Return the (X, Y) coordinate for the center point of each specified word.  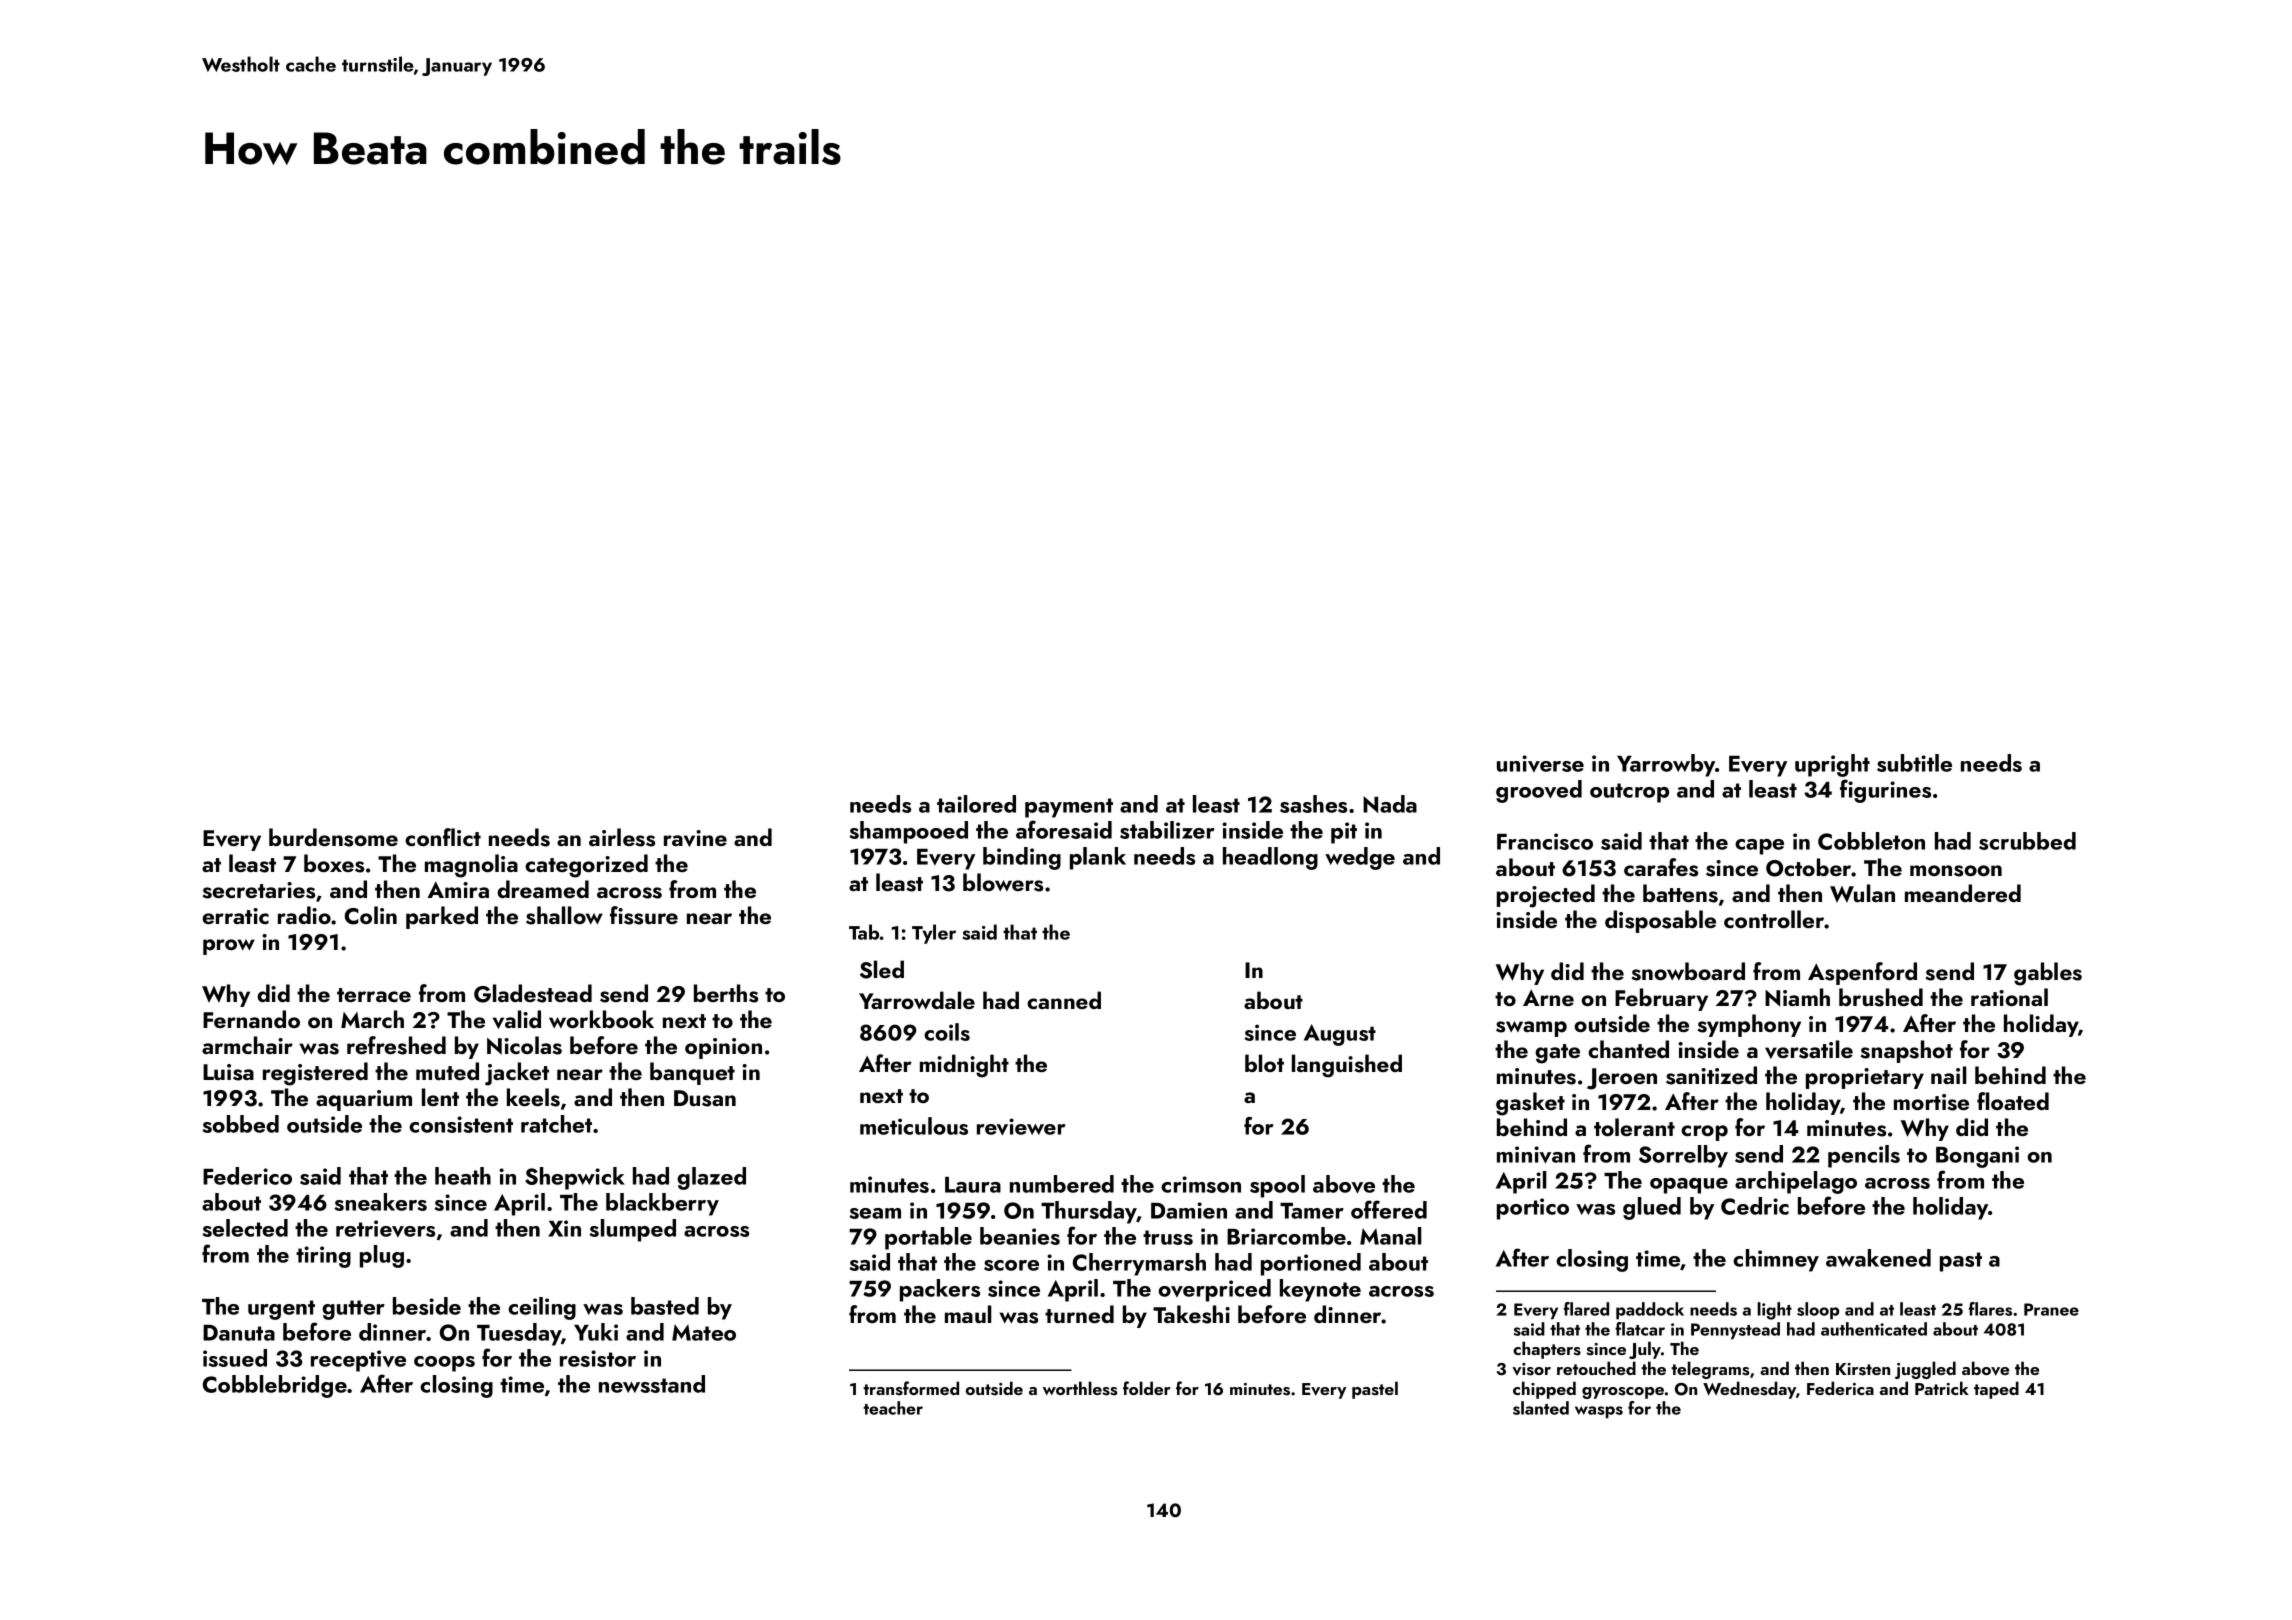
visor (1531, 1369)
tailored (976, 804)
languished (1347, 1066)
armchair (247, 1045)
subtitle (1914, 763)
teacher (893, 1408)
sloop (1818, 1311)
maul (968, 1314)
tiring (323, 1257)
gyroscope (1623, 1393)
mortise (1931, 1102)
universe (1540, 763)
